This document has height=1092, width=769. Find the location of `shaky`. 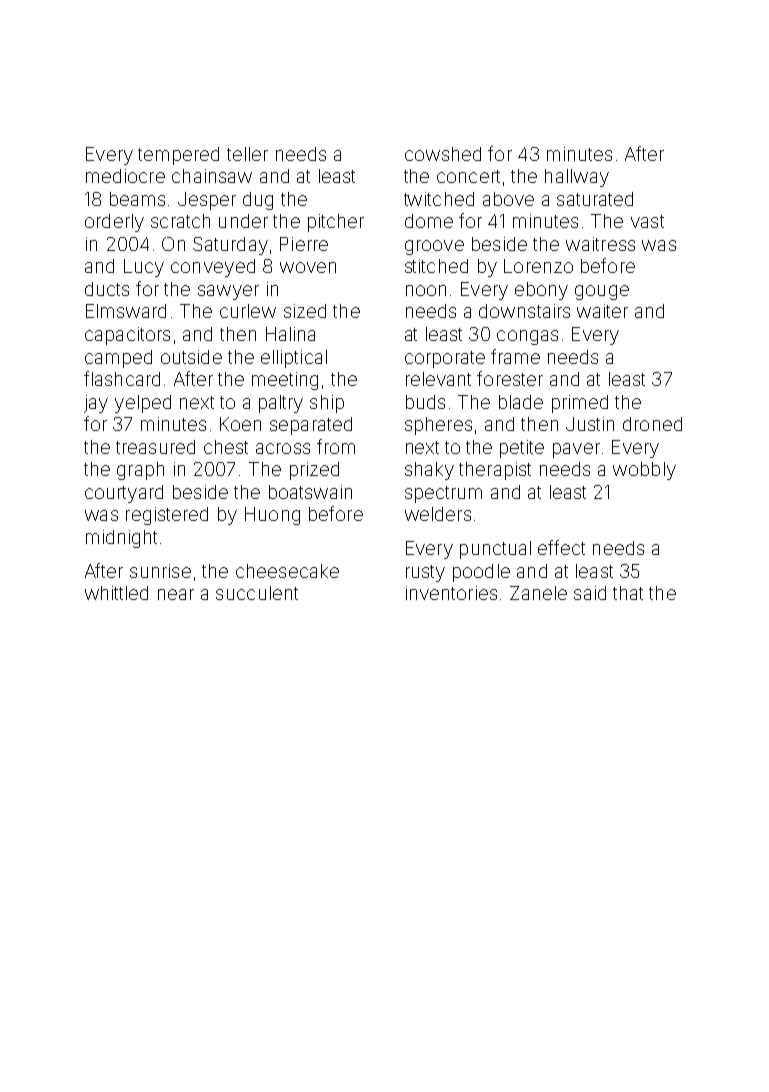

shaky is located at coordinates (429, 471).
